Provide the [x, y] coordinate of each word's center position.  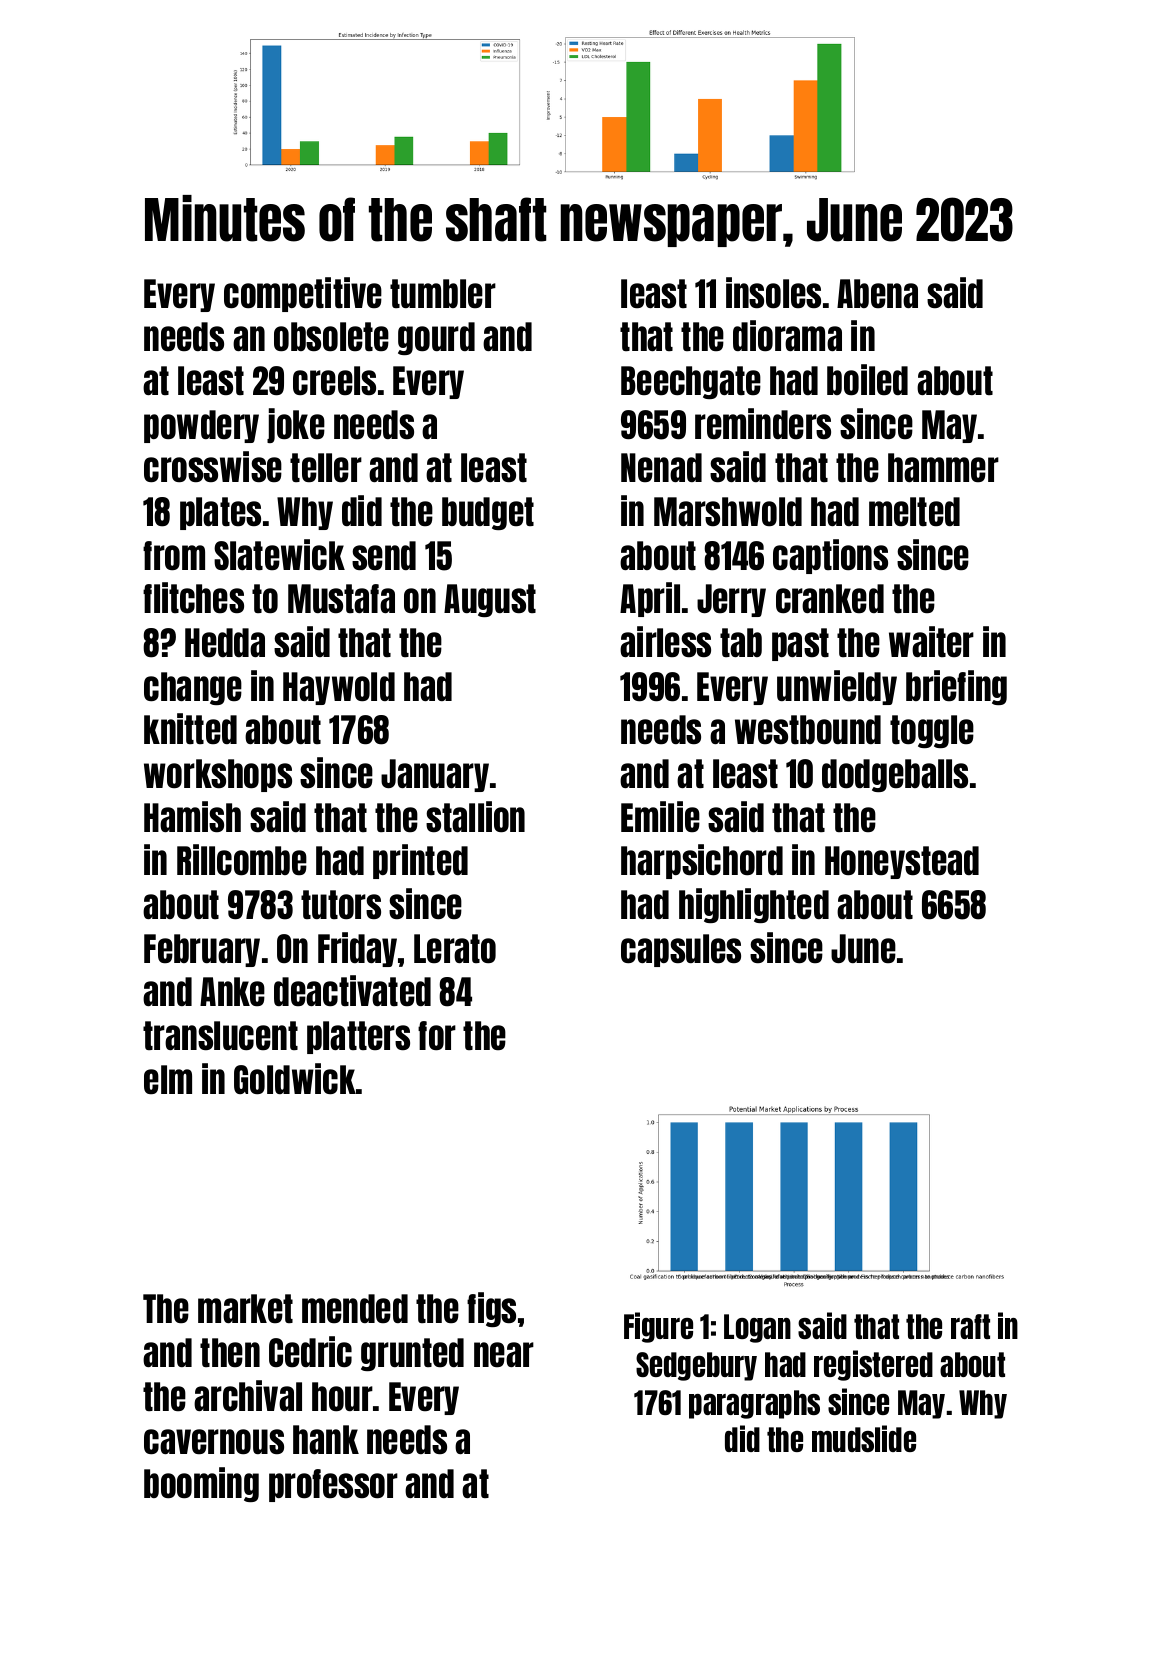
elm [168, 1079]
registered [873, 1365]
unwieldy [837, 687]
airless [665, 641]
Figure [658, 1327]
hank [326, 1439]
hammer [943, 467]
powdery [201, 426]
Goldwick [295, 1078]
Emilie [660, 816]
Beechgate [691, 382]
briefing [956, 687]
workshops [218, 775]
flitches [193, 597]
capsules [681, 950]
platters [358, 1037]
